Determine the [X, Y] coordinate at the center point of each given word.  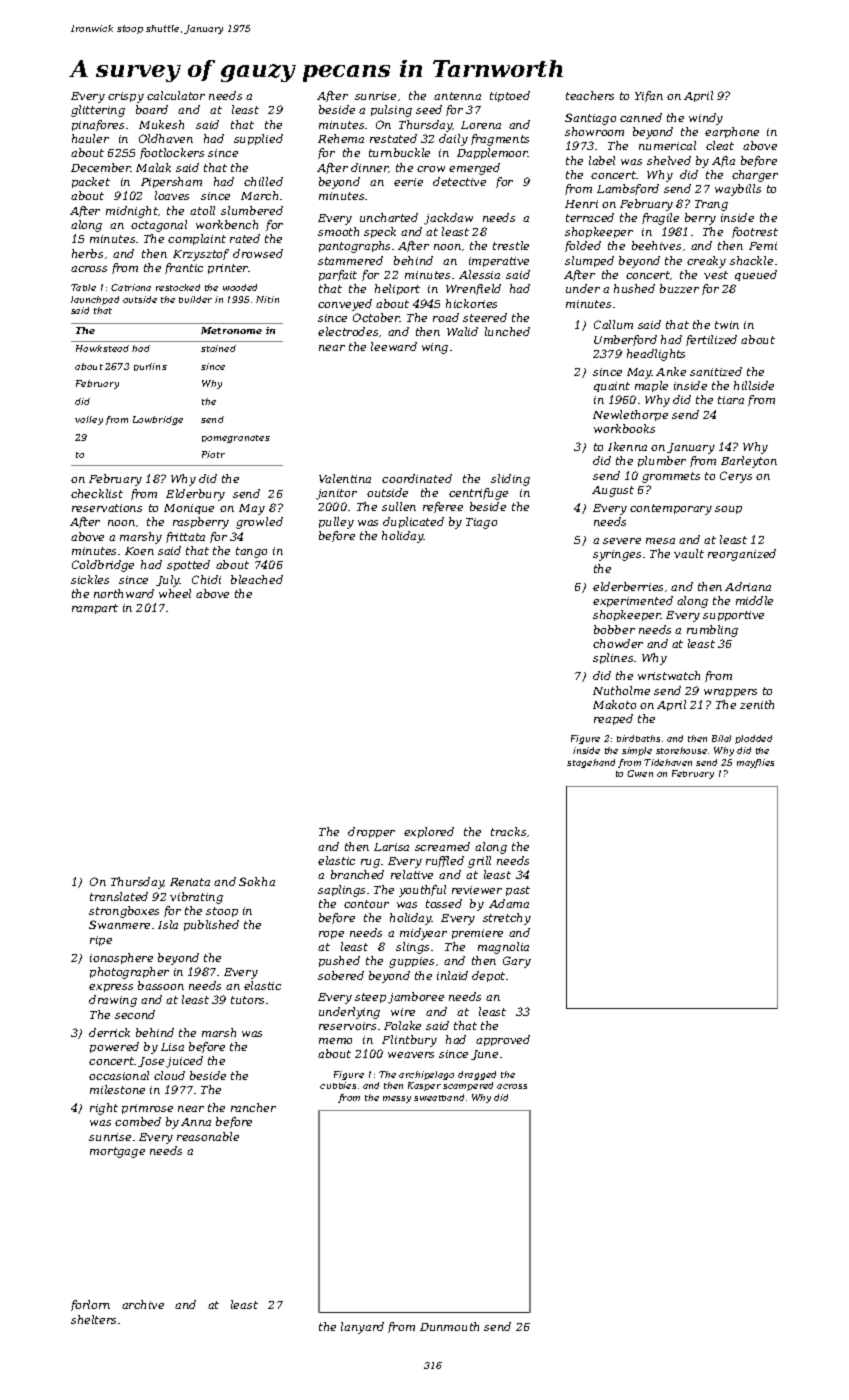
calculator [176, 95]
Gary [517, 962]
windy [706, 119]
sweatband [439, 1097]
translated [119, 896]
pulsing [391, 111]
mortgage [117, 1152]
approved [503, 1040]
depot [488, 976]
